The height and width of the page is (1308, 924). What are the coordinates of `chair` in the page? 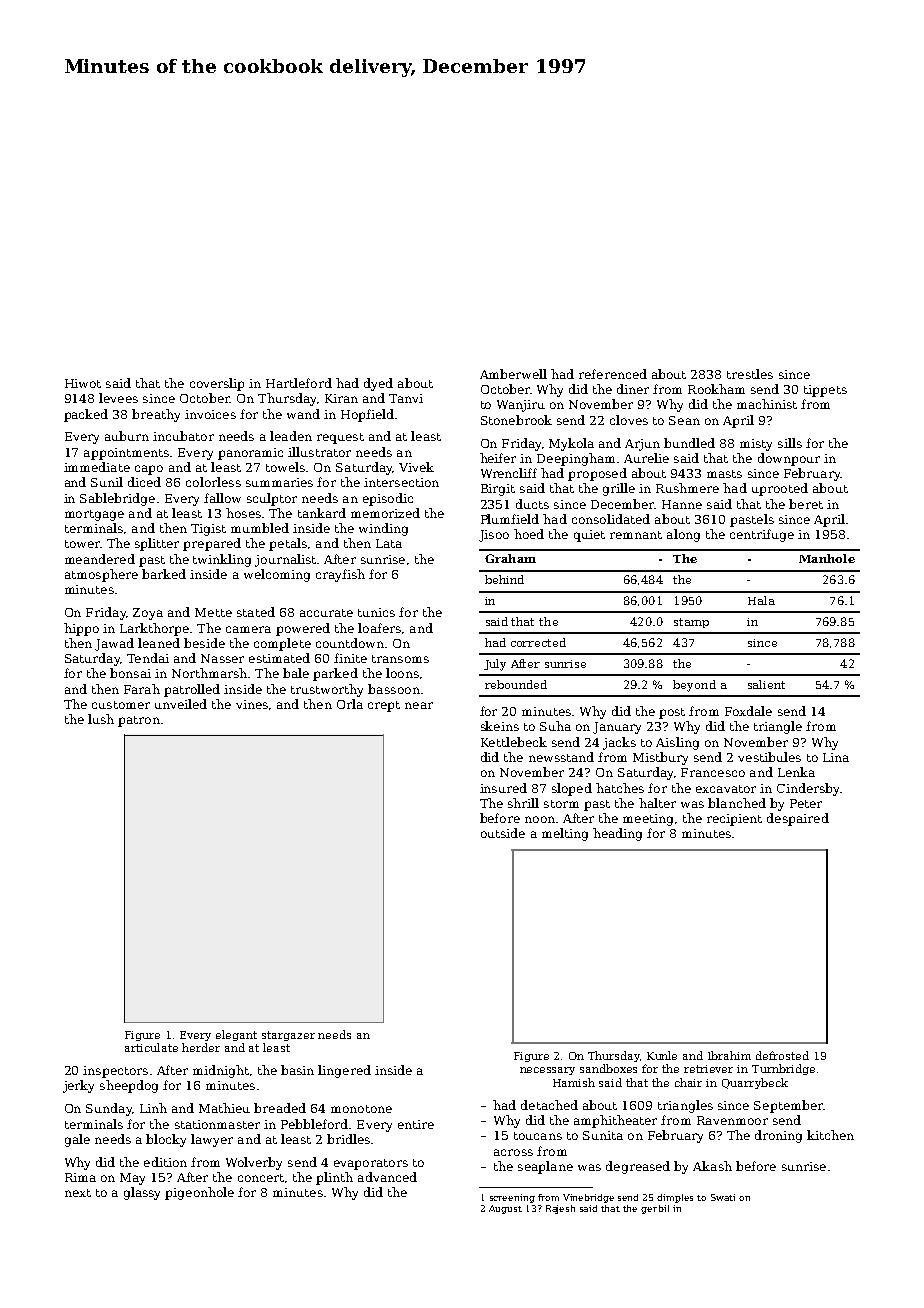 It's located at (688, 1082).
